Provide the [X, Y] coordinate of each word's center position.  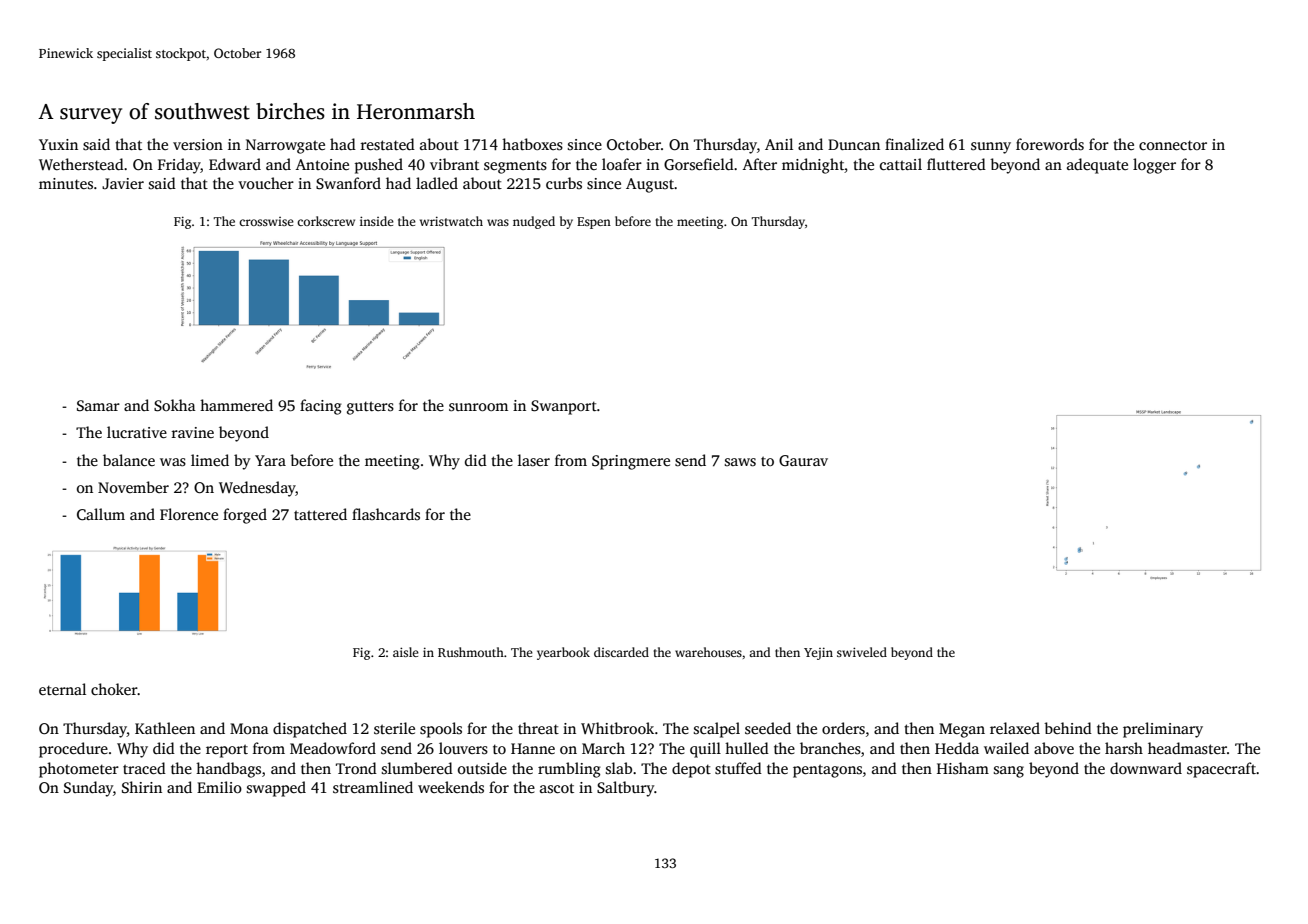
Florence [189, 514]
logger [1154, 166]
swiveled [862, 652]
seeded [768, 728]
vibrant [454, 164]
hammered [236, 405]
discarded [621, 652]
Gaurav [803, 460]
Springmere [631, 462]
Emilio [219, 787]
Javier [123, 183]
